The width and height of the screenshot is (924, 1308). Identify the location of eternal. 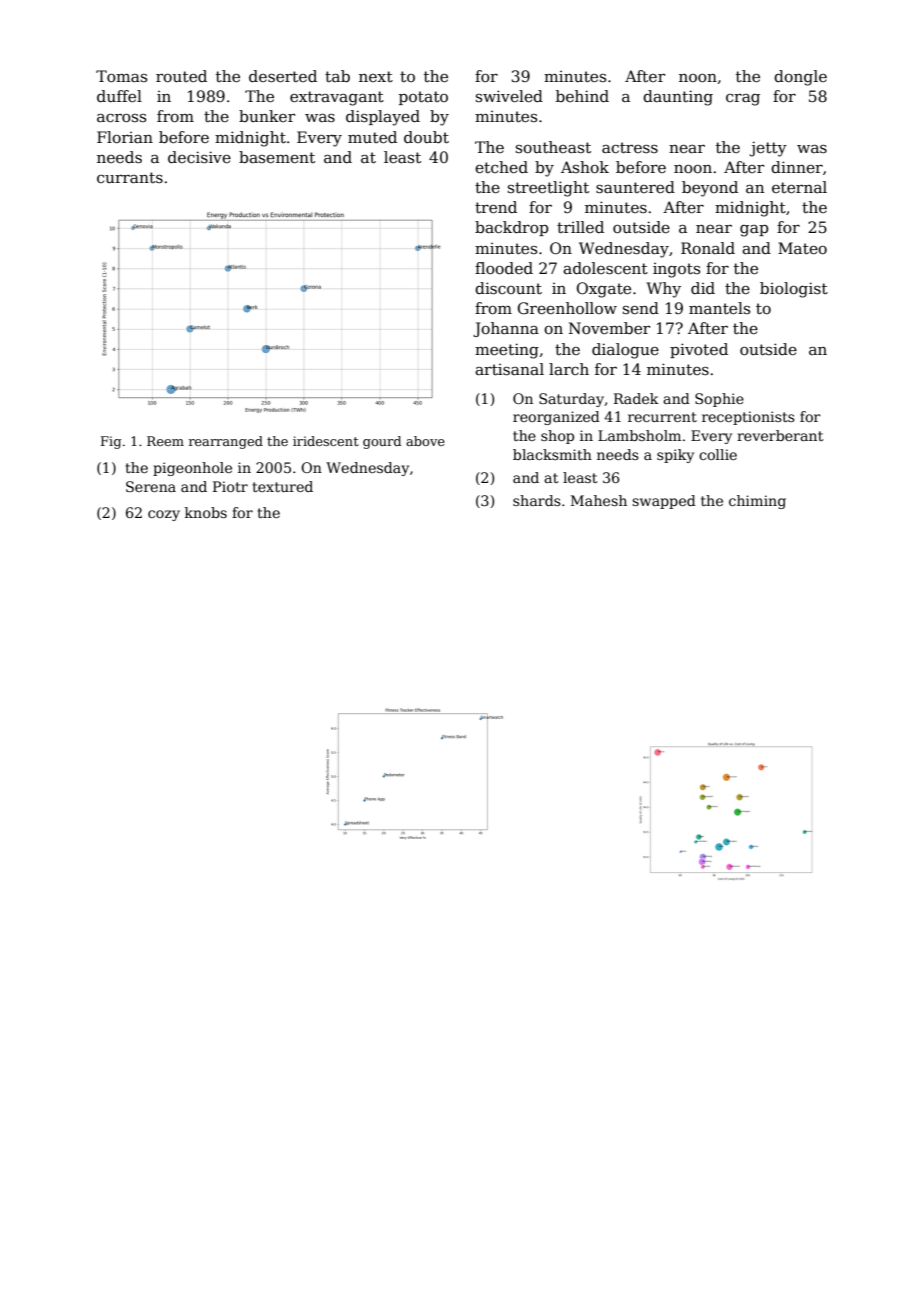
(799, 187).
